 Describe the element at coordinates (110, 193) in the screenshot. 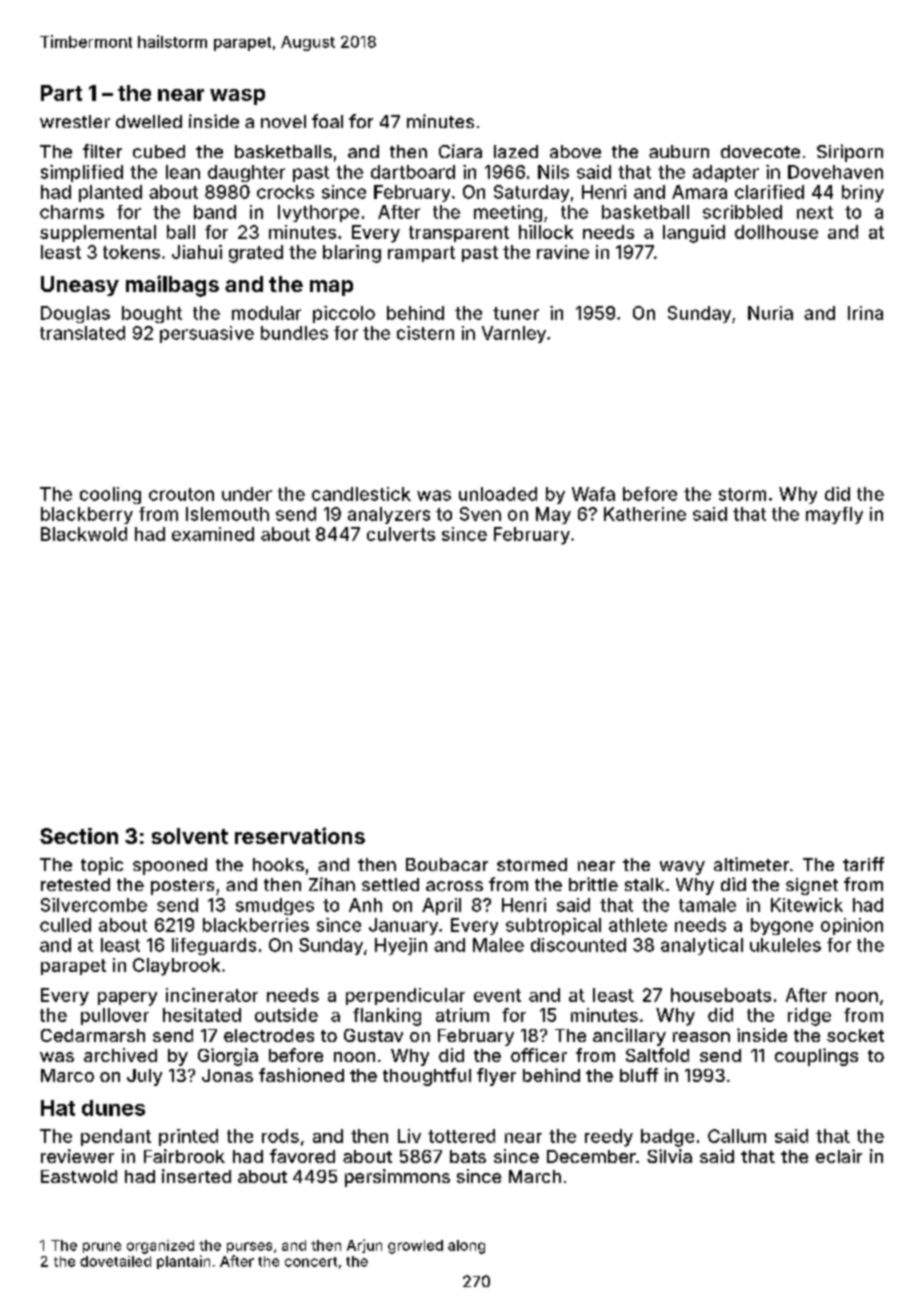

I see `planted` at that location.
